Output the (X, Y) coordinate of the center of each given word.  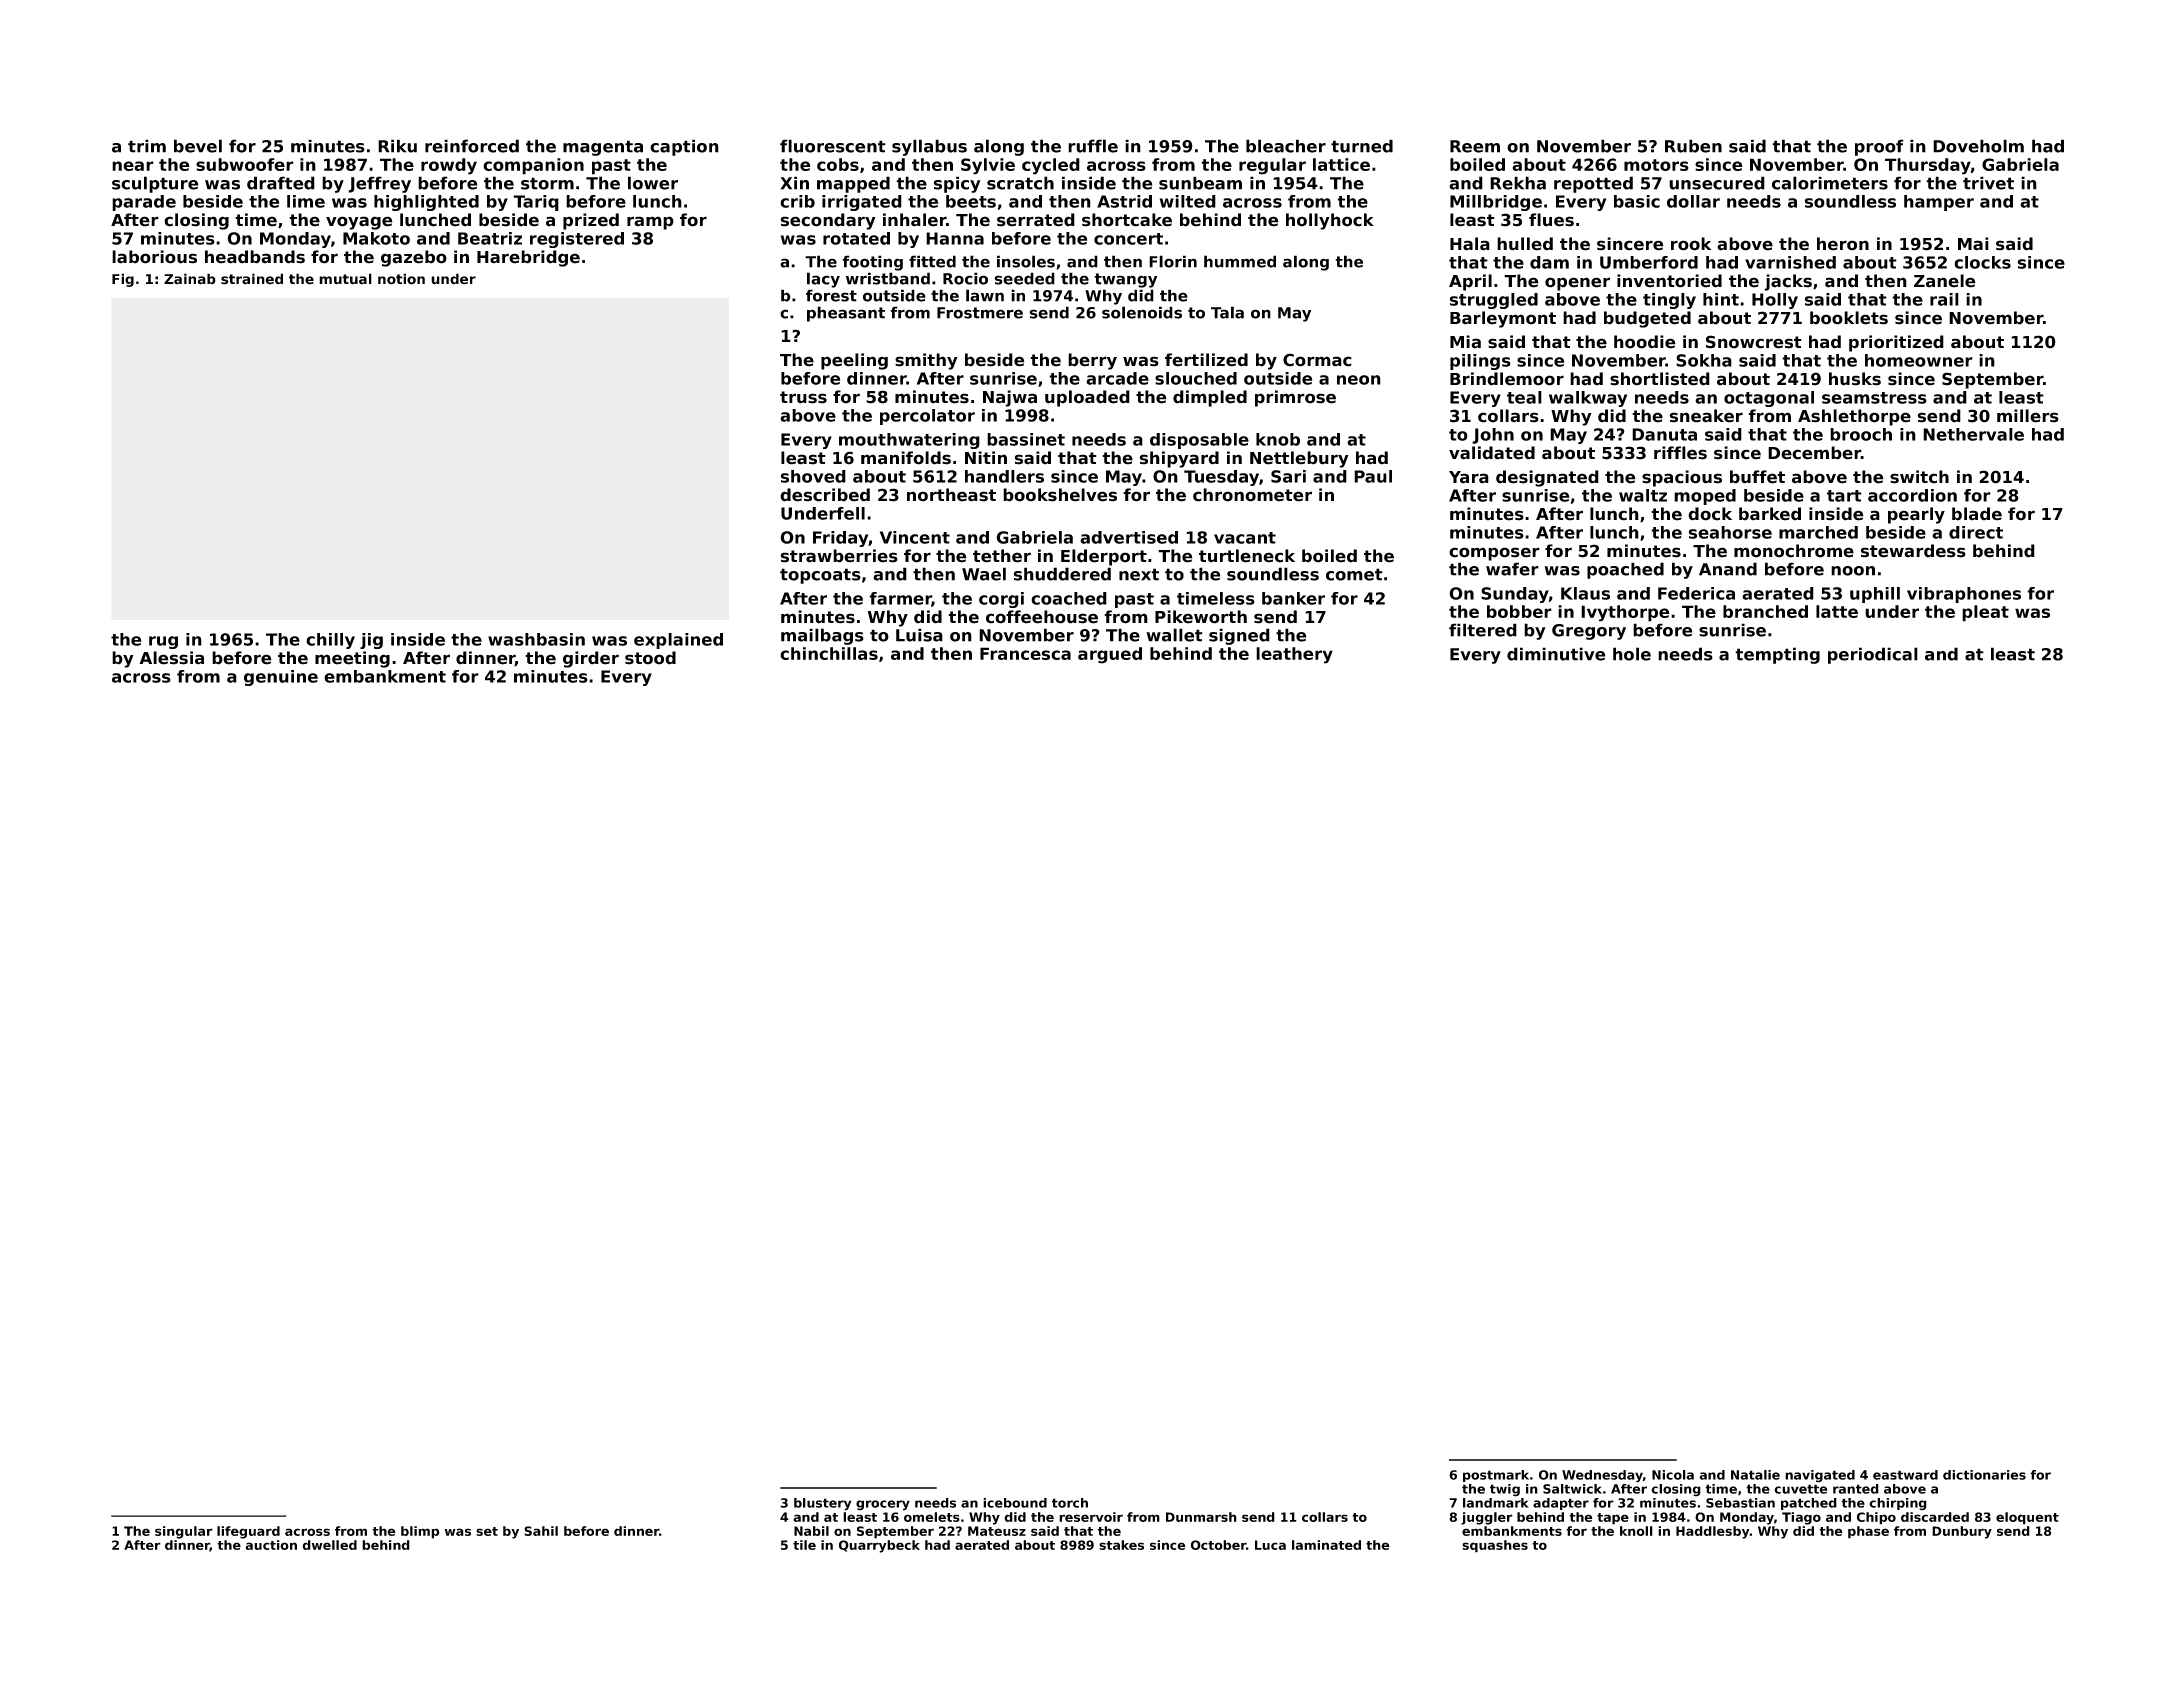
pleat (1985, 613)
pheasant (846, 314)
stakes (1121, 1545)
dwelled (329, 1545)
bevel (198, 146)
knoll (1636, 1531)
